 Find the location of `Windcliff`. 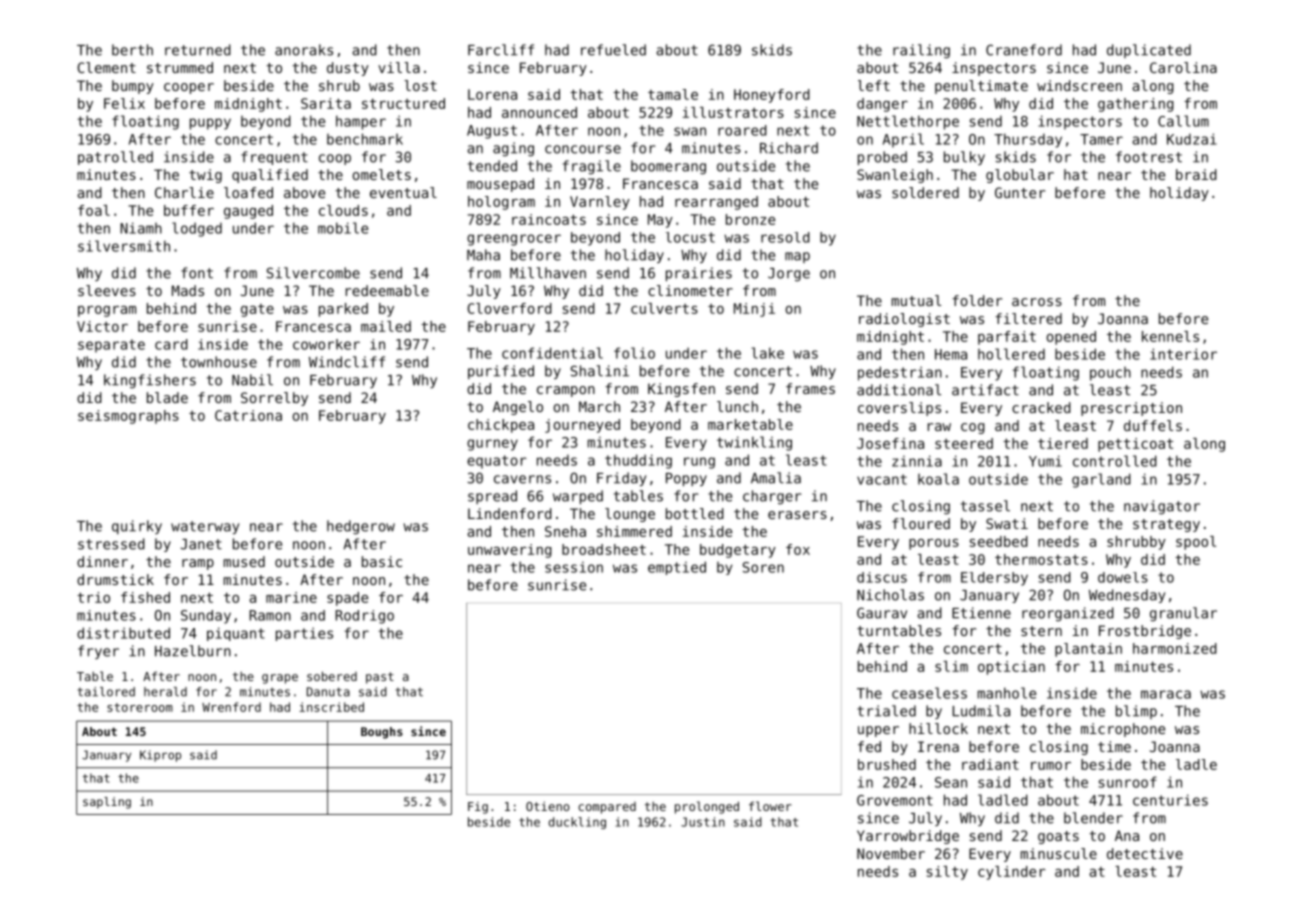

Windcliff is located at coordinates (347, 362).
